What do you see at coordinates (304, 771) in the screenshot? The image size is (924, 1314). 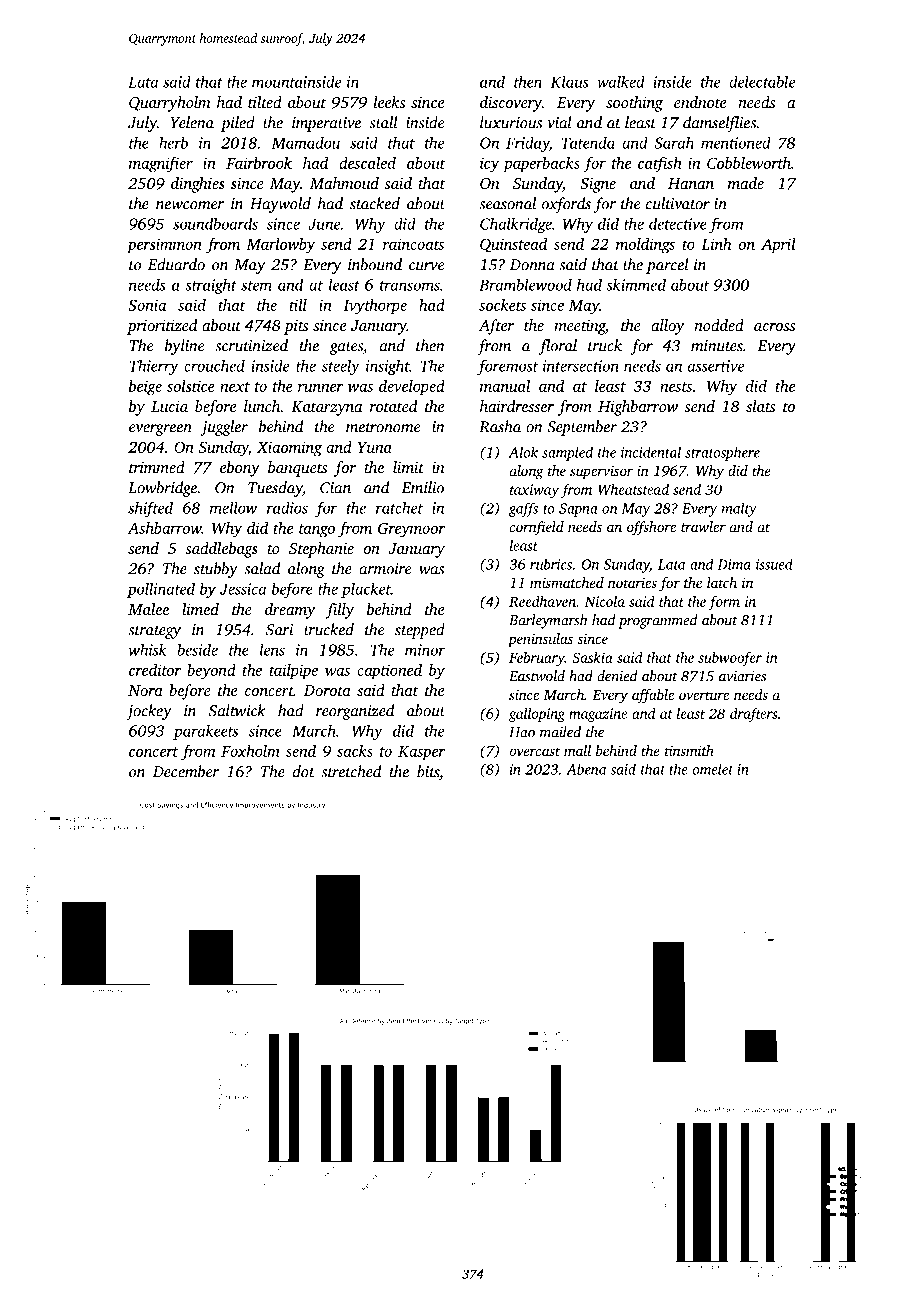 I see `dot` at bounding box center [304, 771].
